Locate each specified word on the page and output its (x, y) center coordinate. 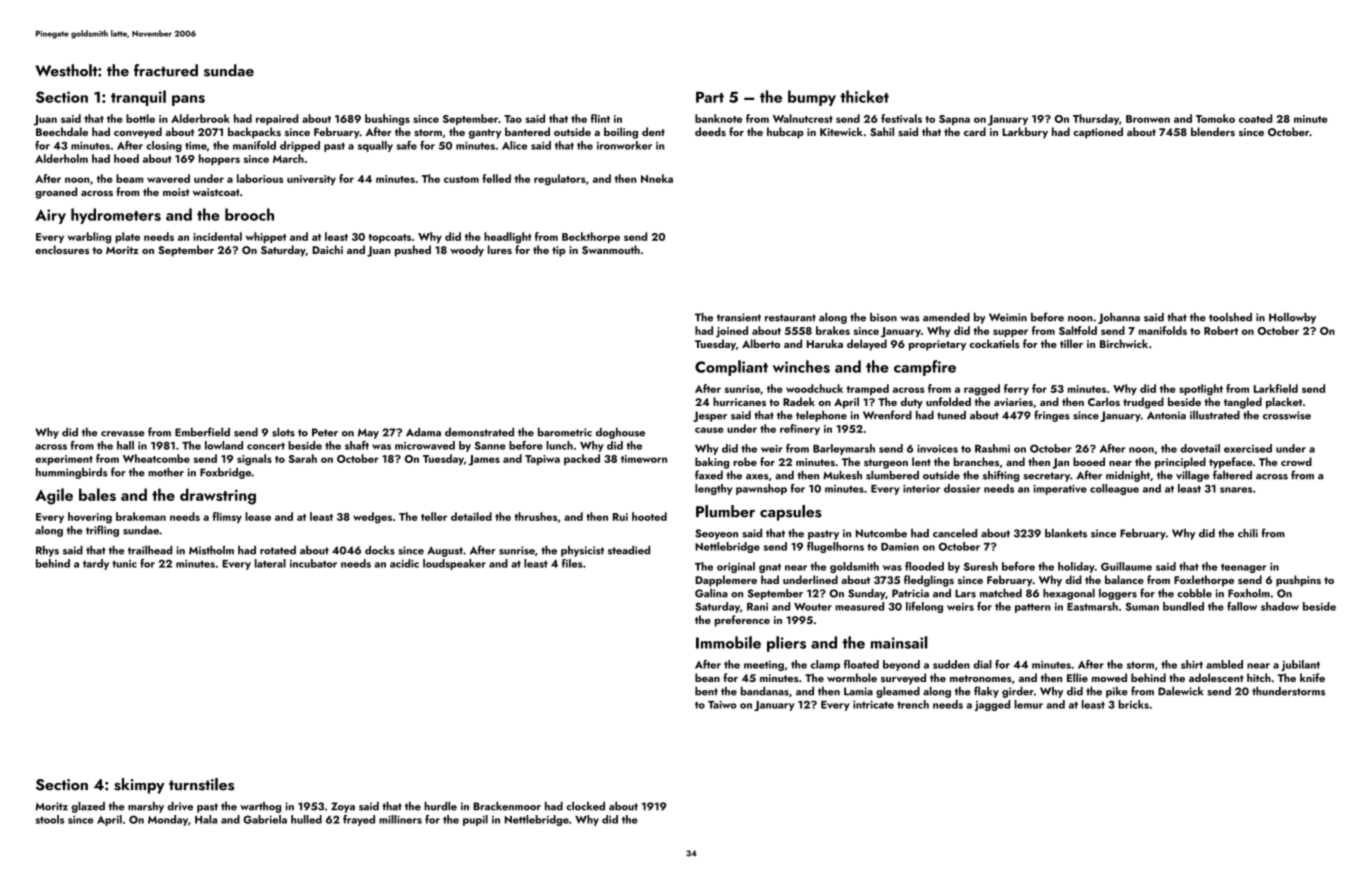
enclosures (62, 249)
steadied (629, 550)
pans (188, 100)
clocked (585, 806)
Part (710, 97)
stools (49, 819)
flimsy (227, 517)
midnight (1128, 476)
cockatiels (995, 343)
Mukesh (842, 475)
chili (1248, 533)
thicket (864, 96)
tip (559, 251)
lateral (270, 563)
